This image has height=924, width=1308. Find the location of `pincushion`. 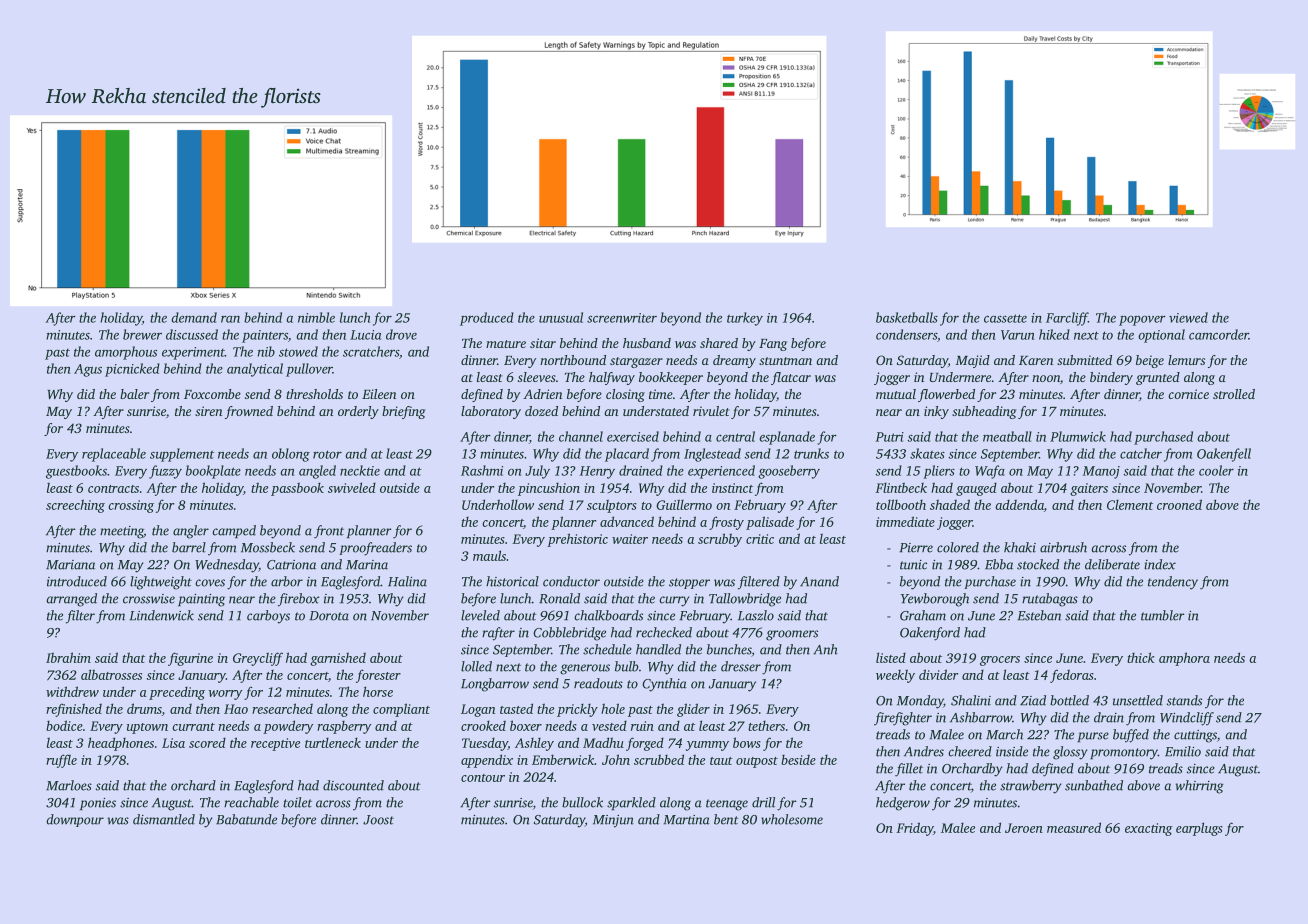

pincushion is located at coordinates (549, 489).
